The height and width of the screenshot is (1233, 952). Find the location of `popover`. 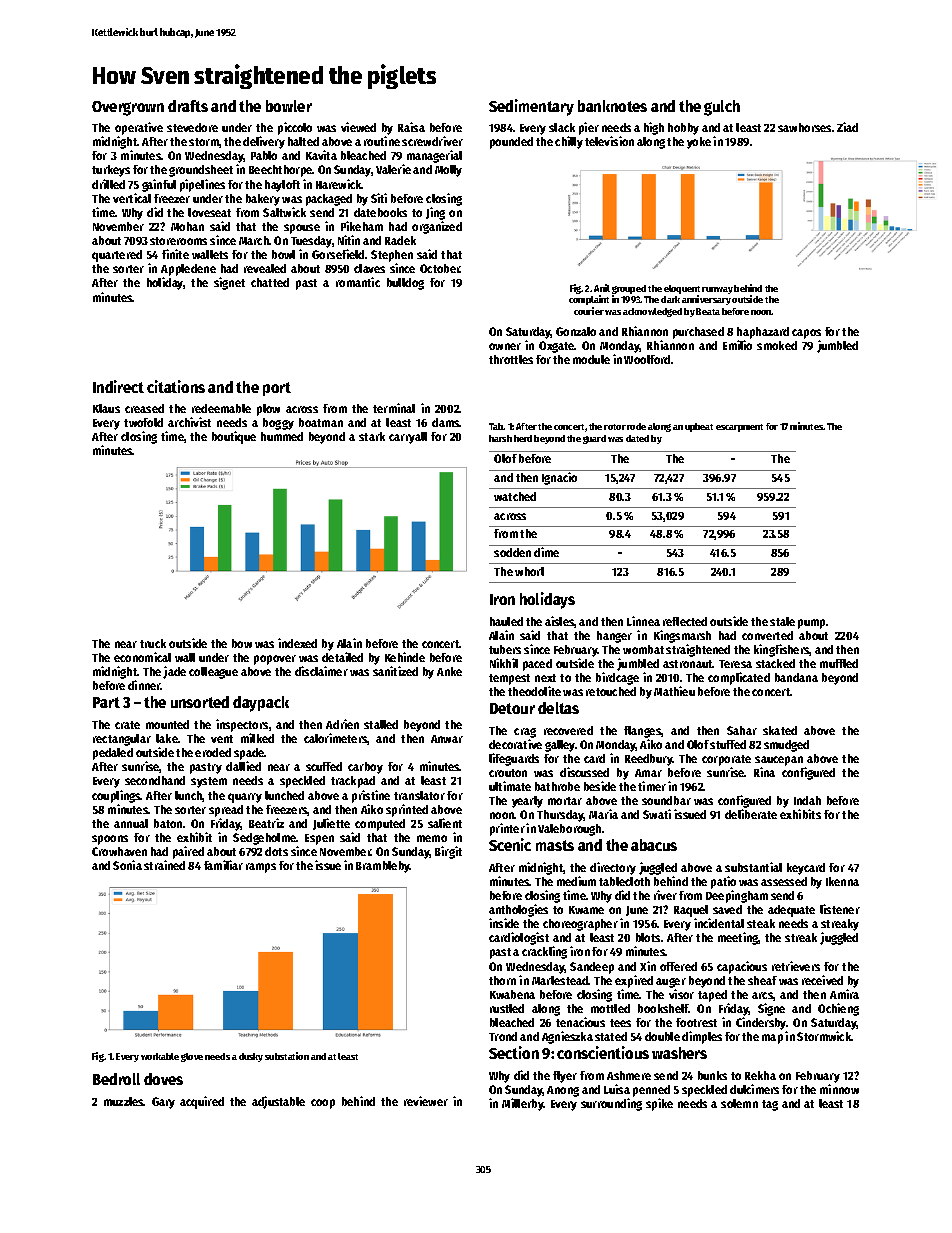

popover is located at coordinates (275, 660).
